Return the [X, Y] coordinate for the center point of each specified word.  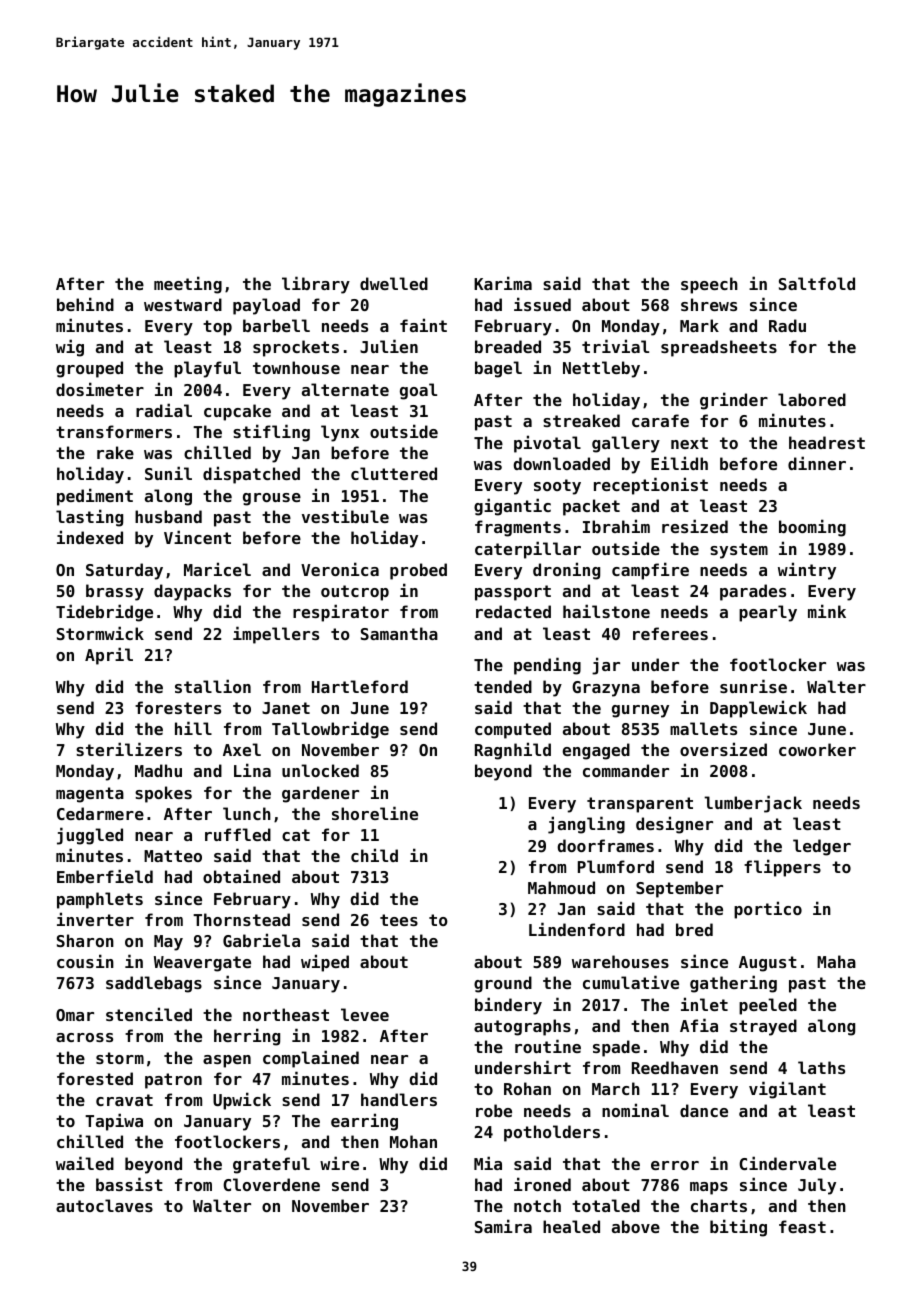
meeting [188, 285]
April [109, 656]
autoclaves [104, 1205]
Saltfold [817, 283]
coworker [817, 749]
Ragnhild [513, 751]
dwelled [394, 283]
